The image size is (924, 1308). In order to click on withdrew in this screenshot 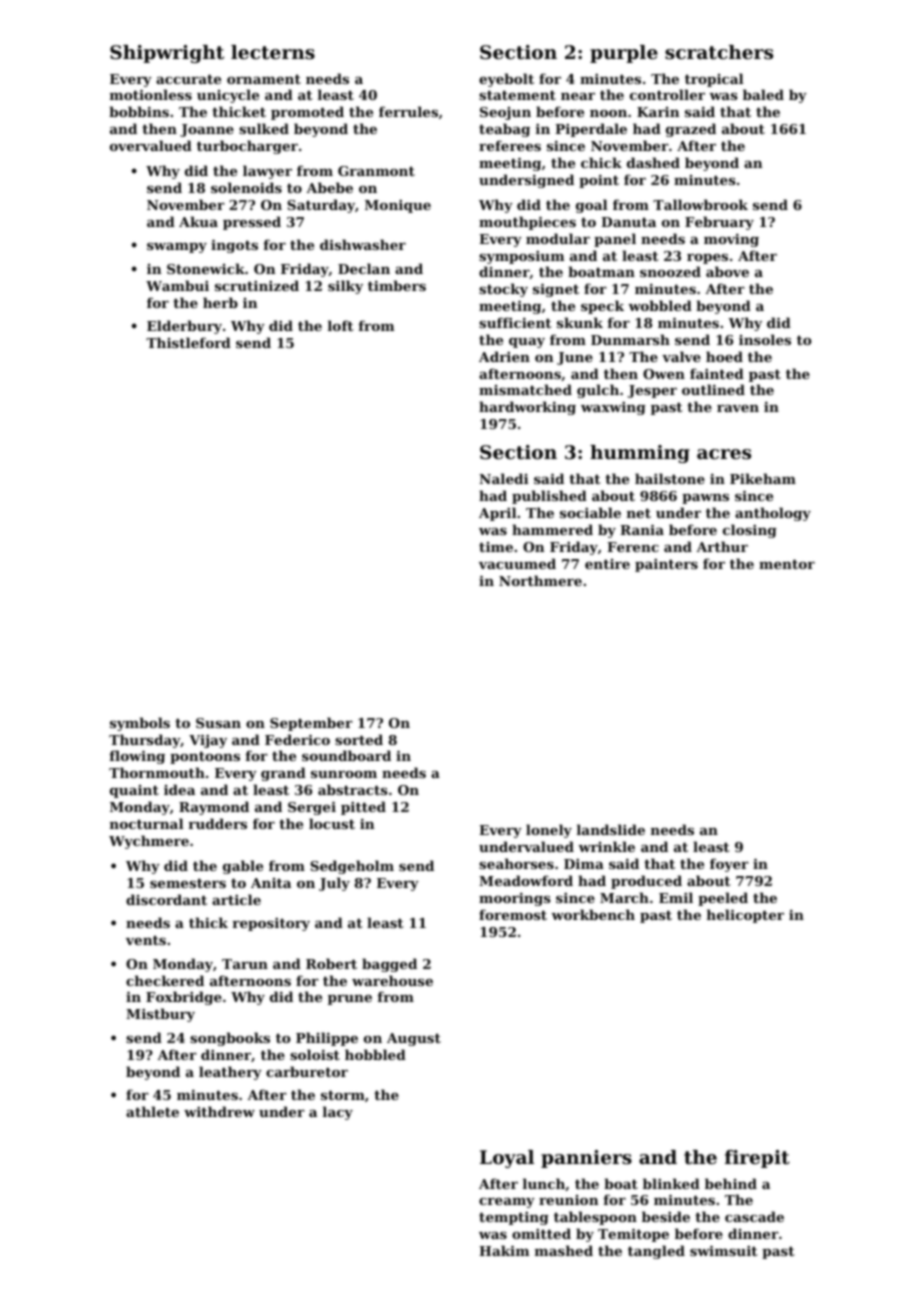, I will do `click(219, 1111)`.
